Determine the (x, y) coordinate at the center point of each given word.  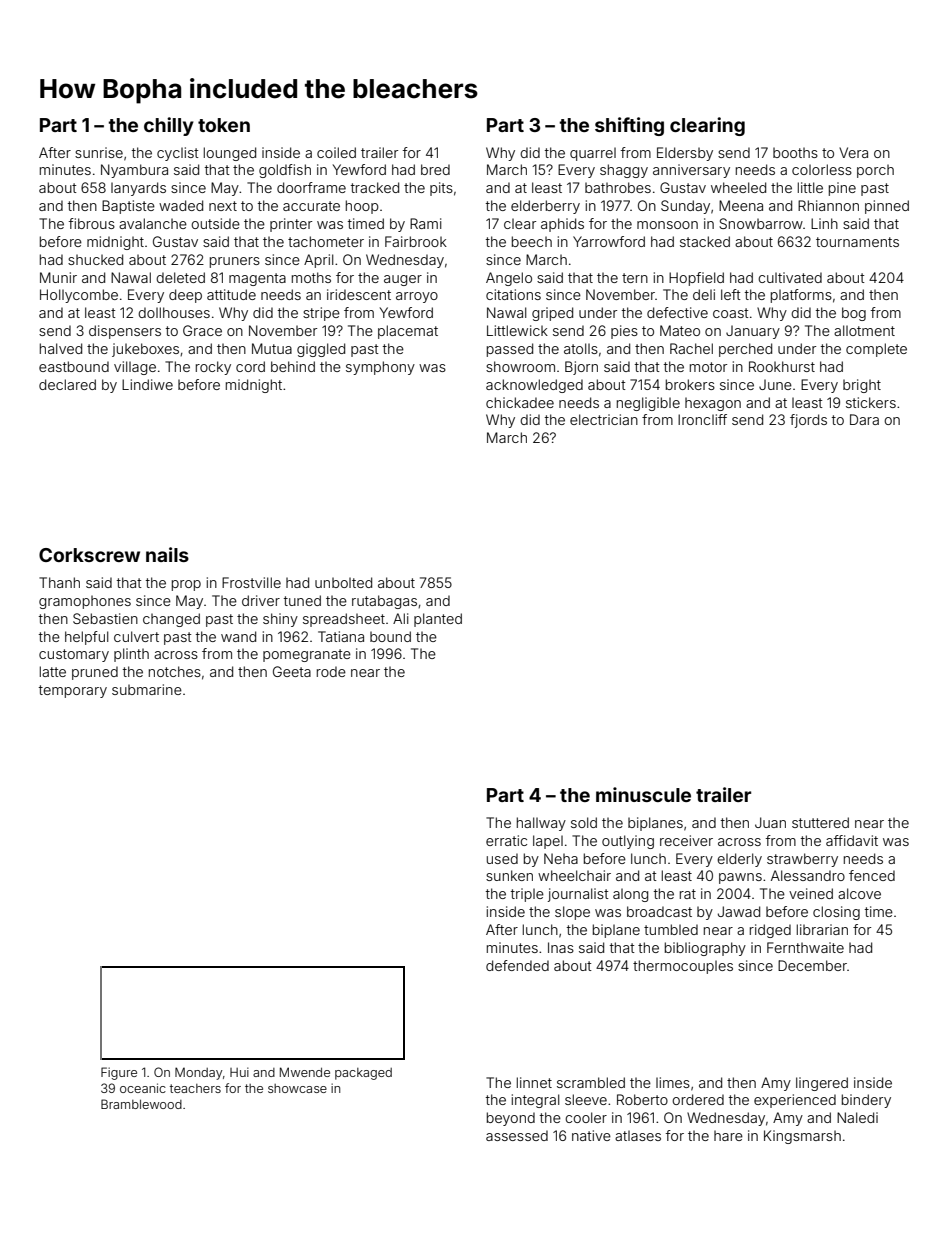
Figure (119, 1073)
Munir (58, 277)
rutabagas (384, 602)
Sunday (685, 207)
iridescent (359, 294)
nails (167, 554)
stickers (871, 402)
